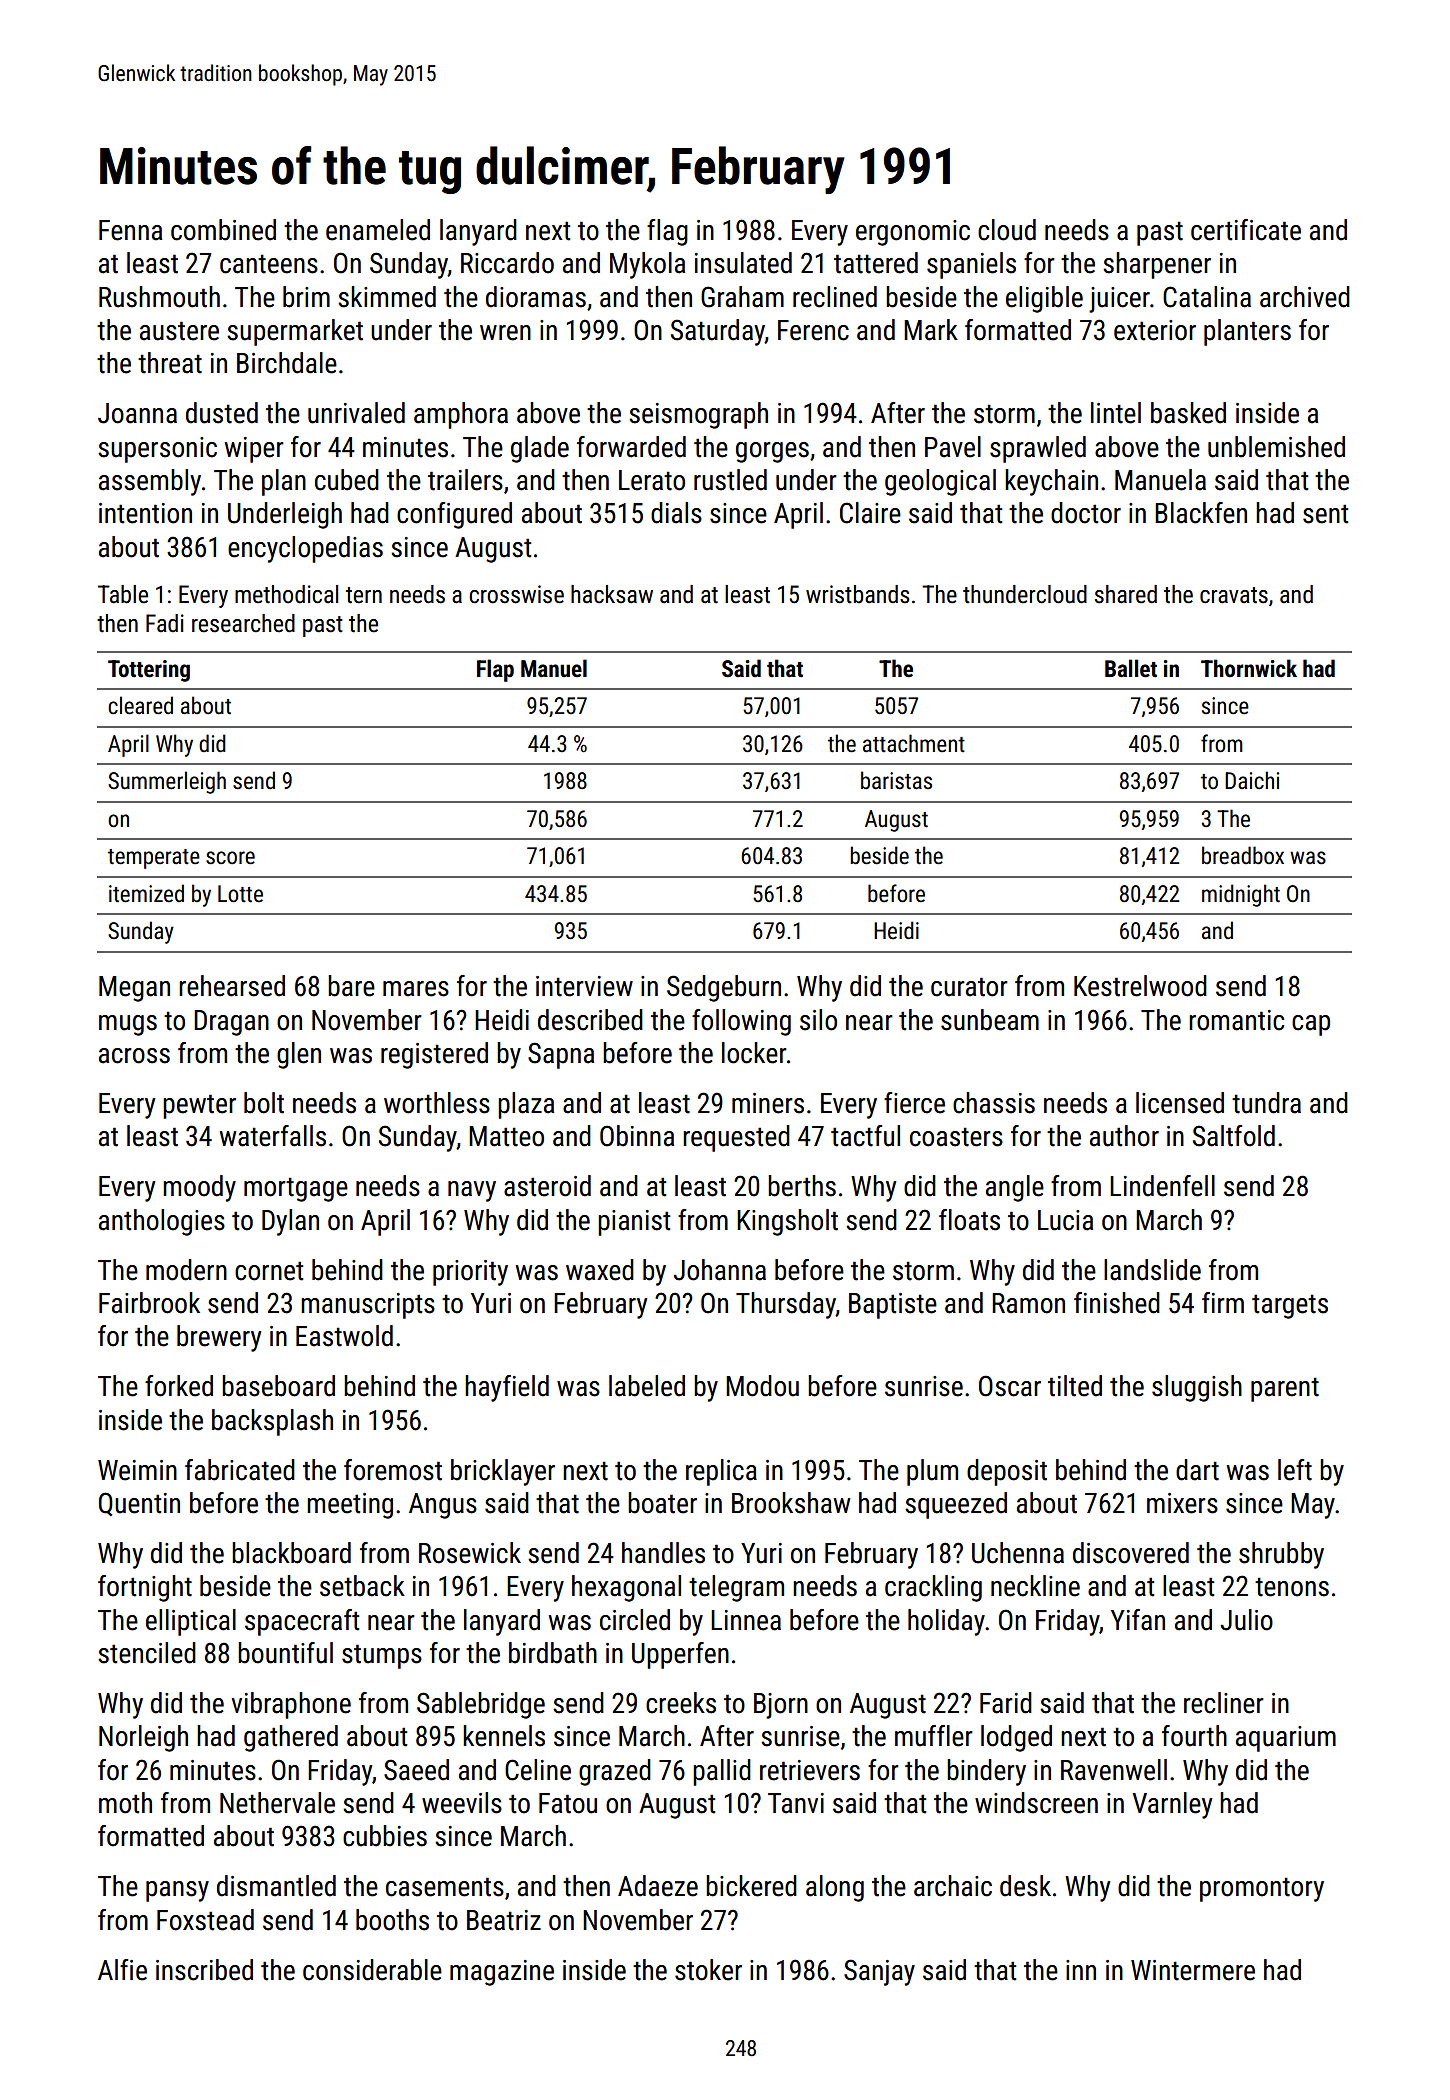 The width and height of the screenshot is (1450, 2100). What do you see at coordinates (1086, 513) in the screenshot?
I see `doctor` at bounding box center [1086, 513].
